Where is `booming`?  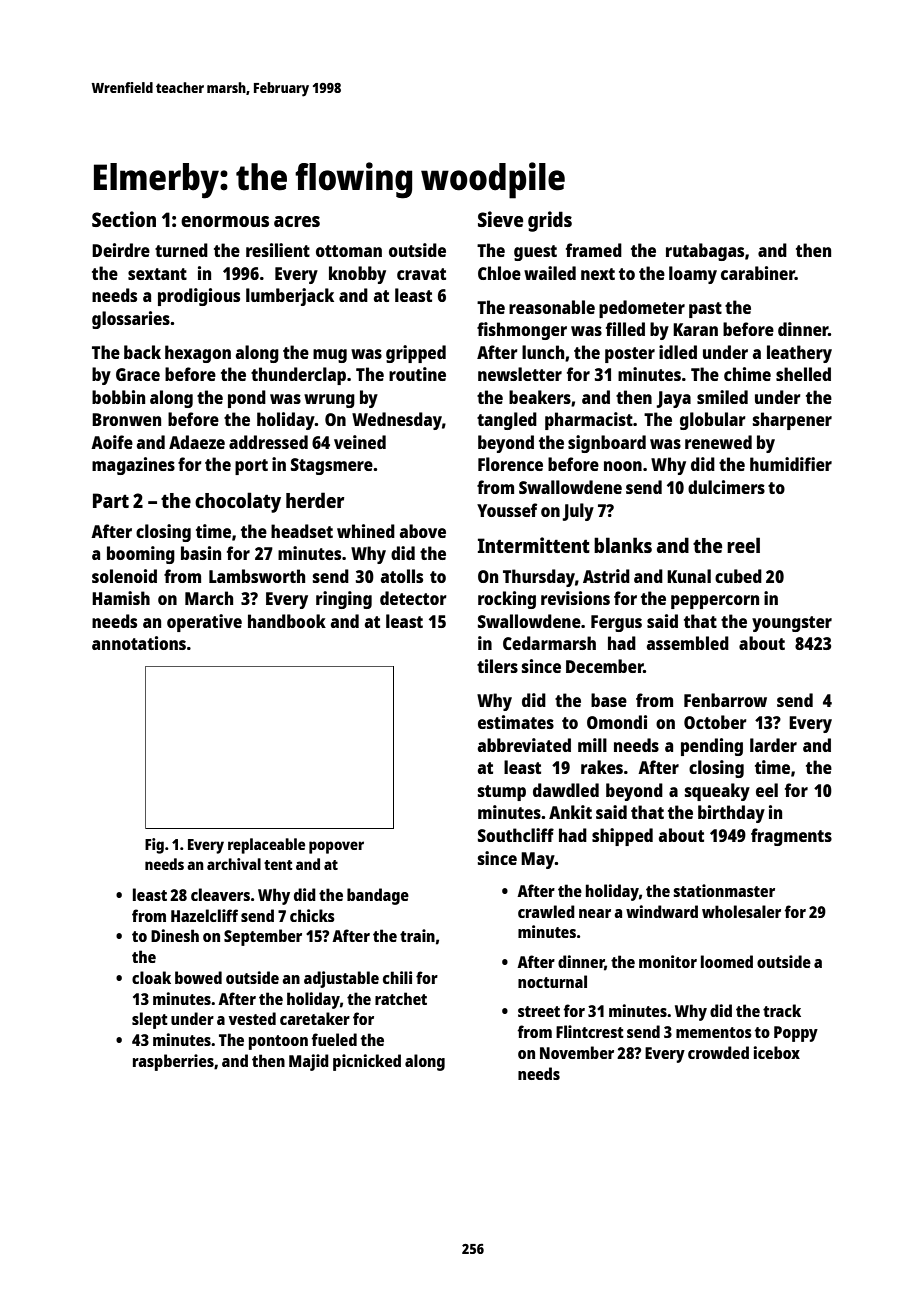
booming is located at coordinates (141, 555).
